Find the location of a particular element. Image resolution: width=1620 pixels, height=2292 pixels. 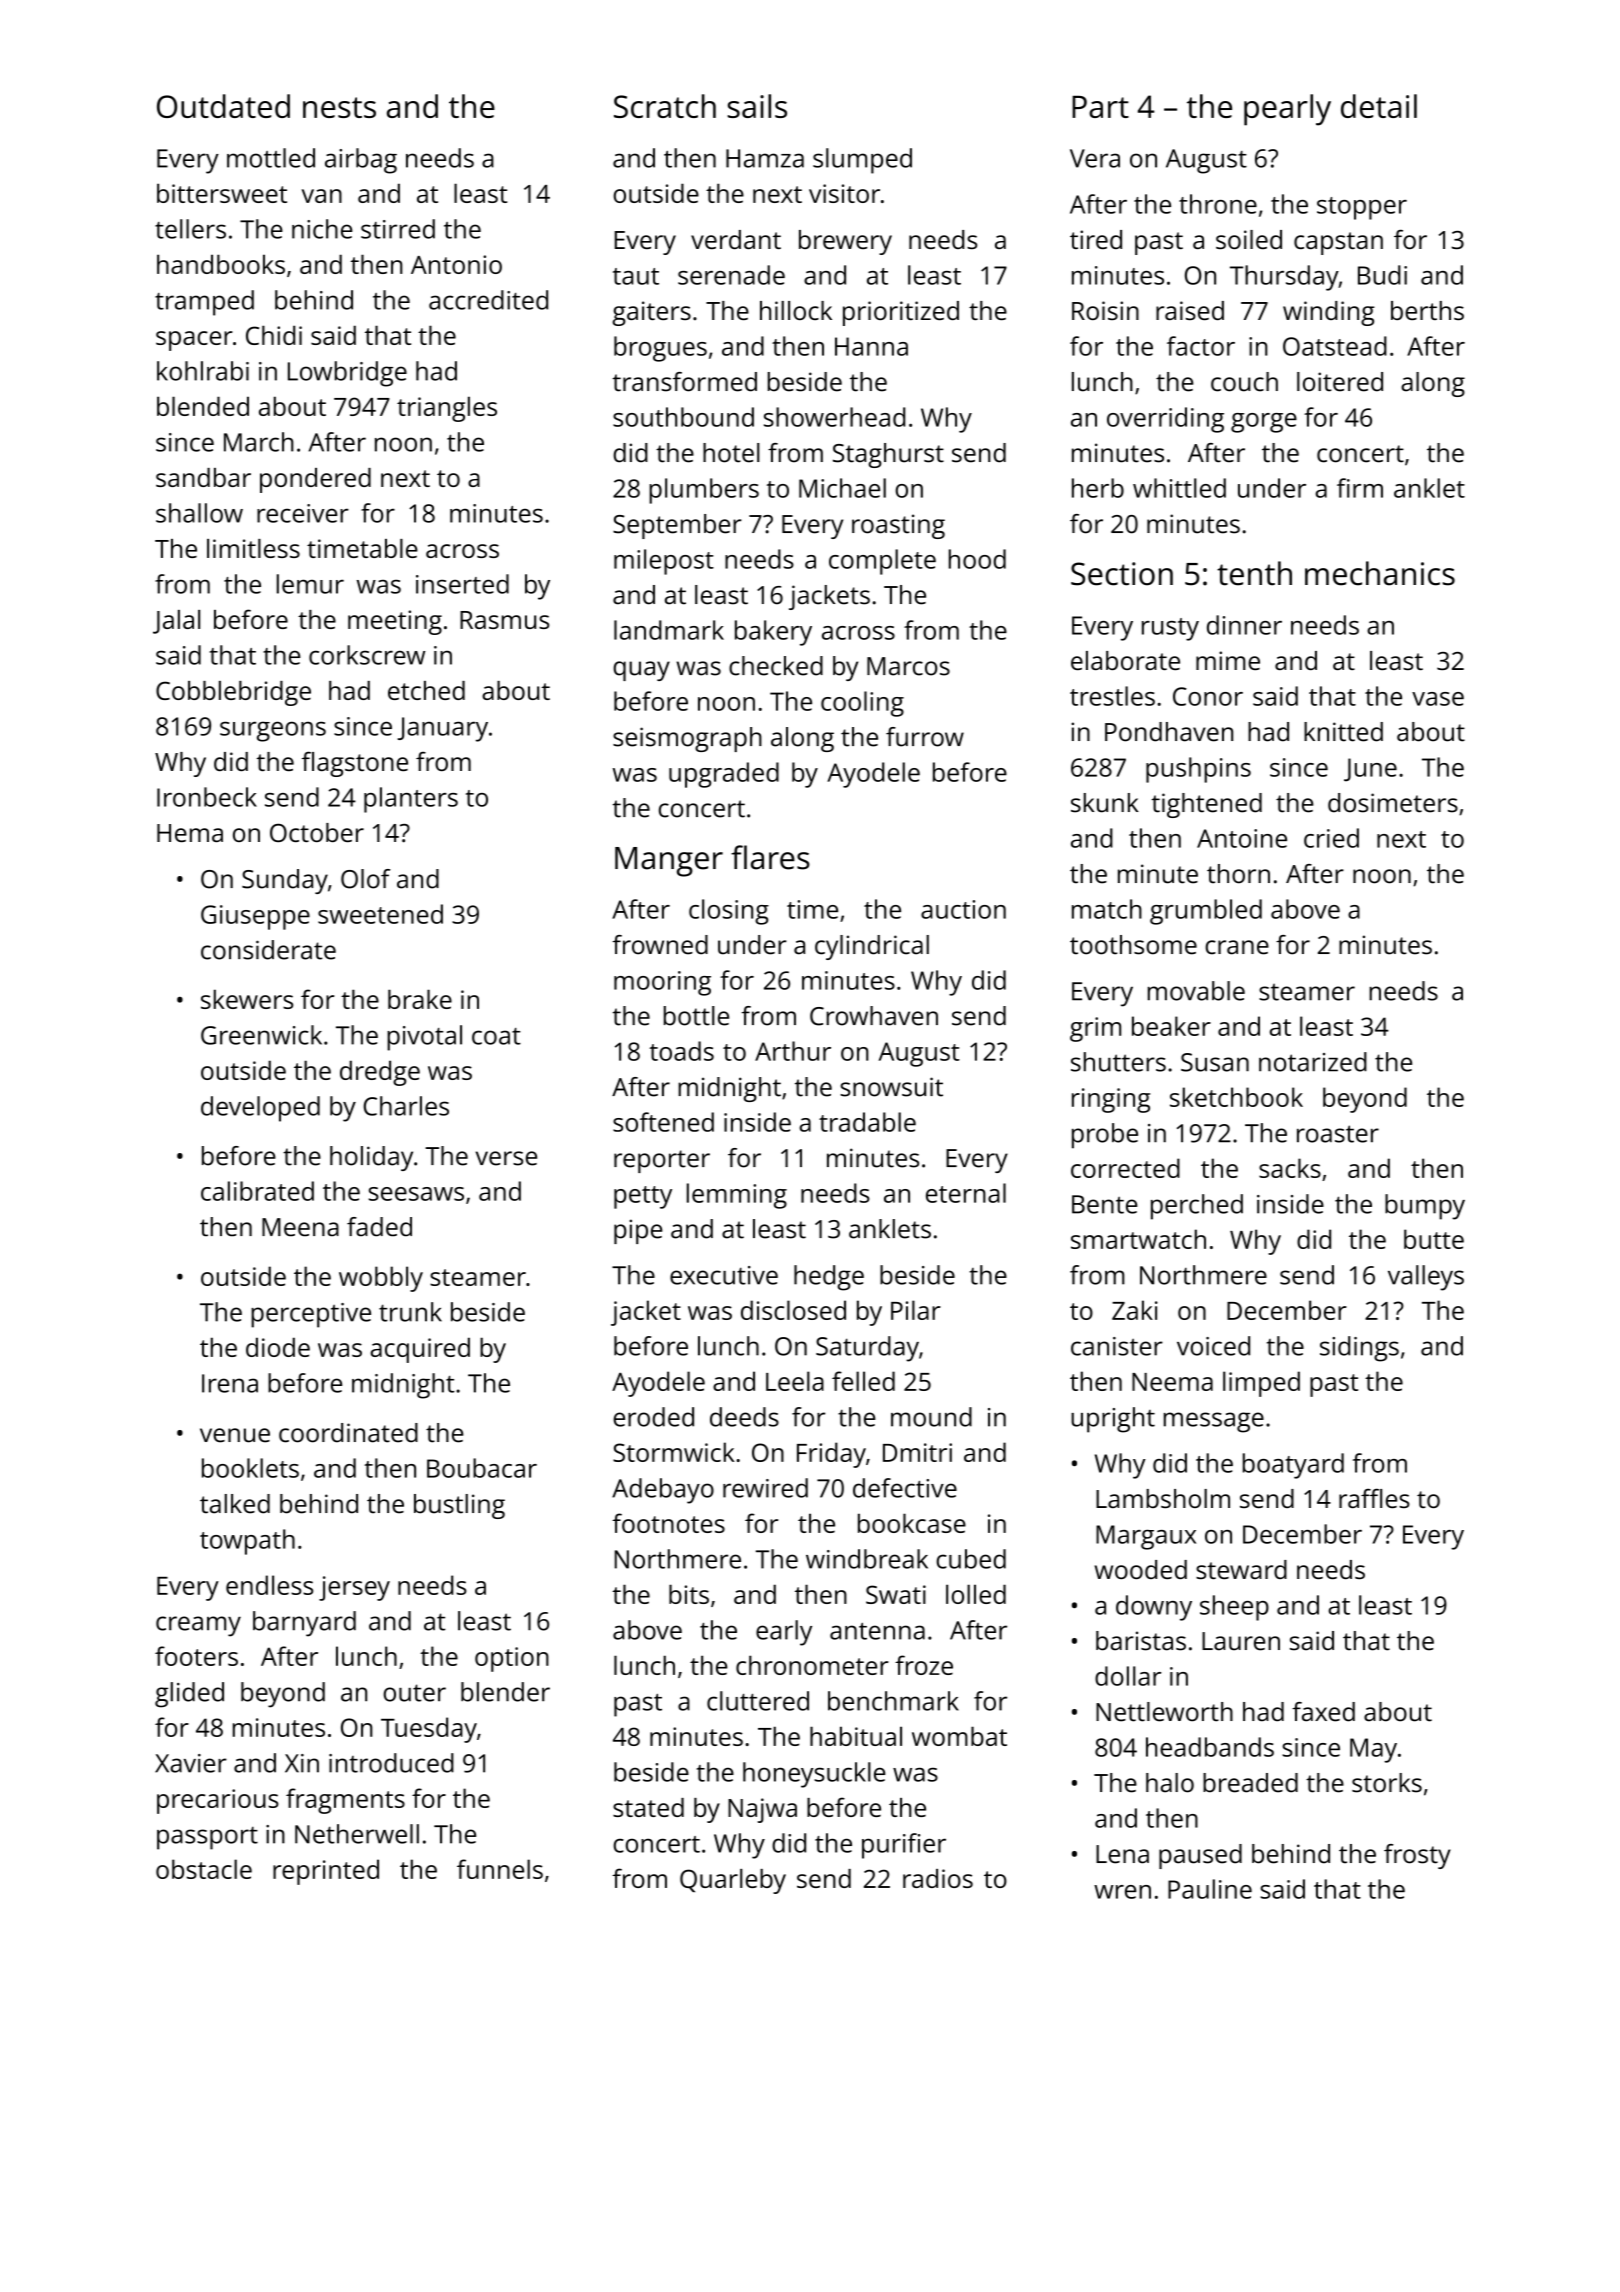

funnels is located at coordinates (500, 1869).
